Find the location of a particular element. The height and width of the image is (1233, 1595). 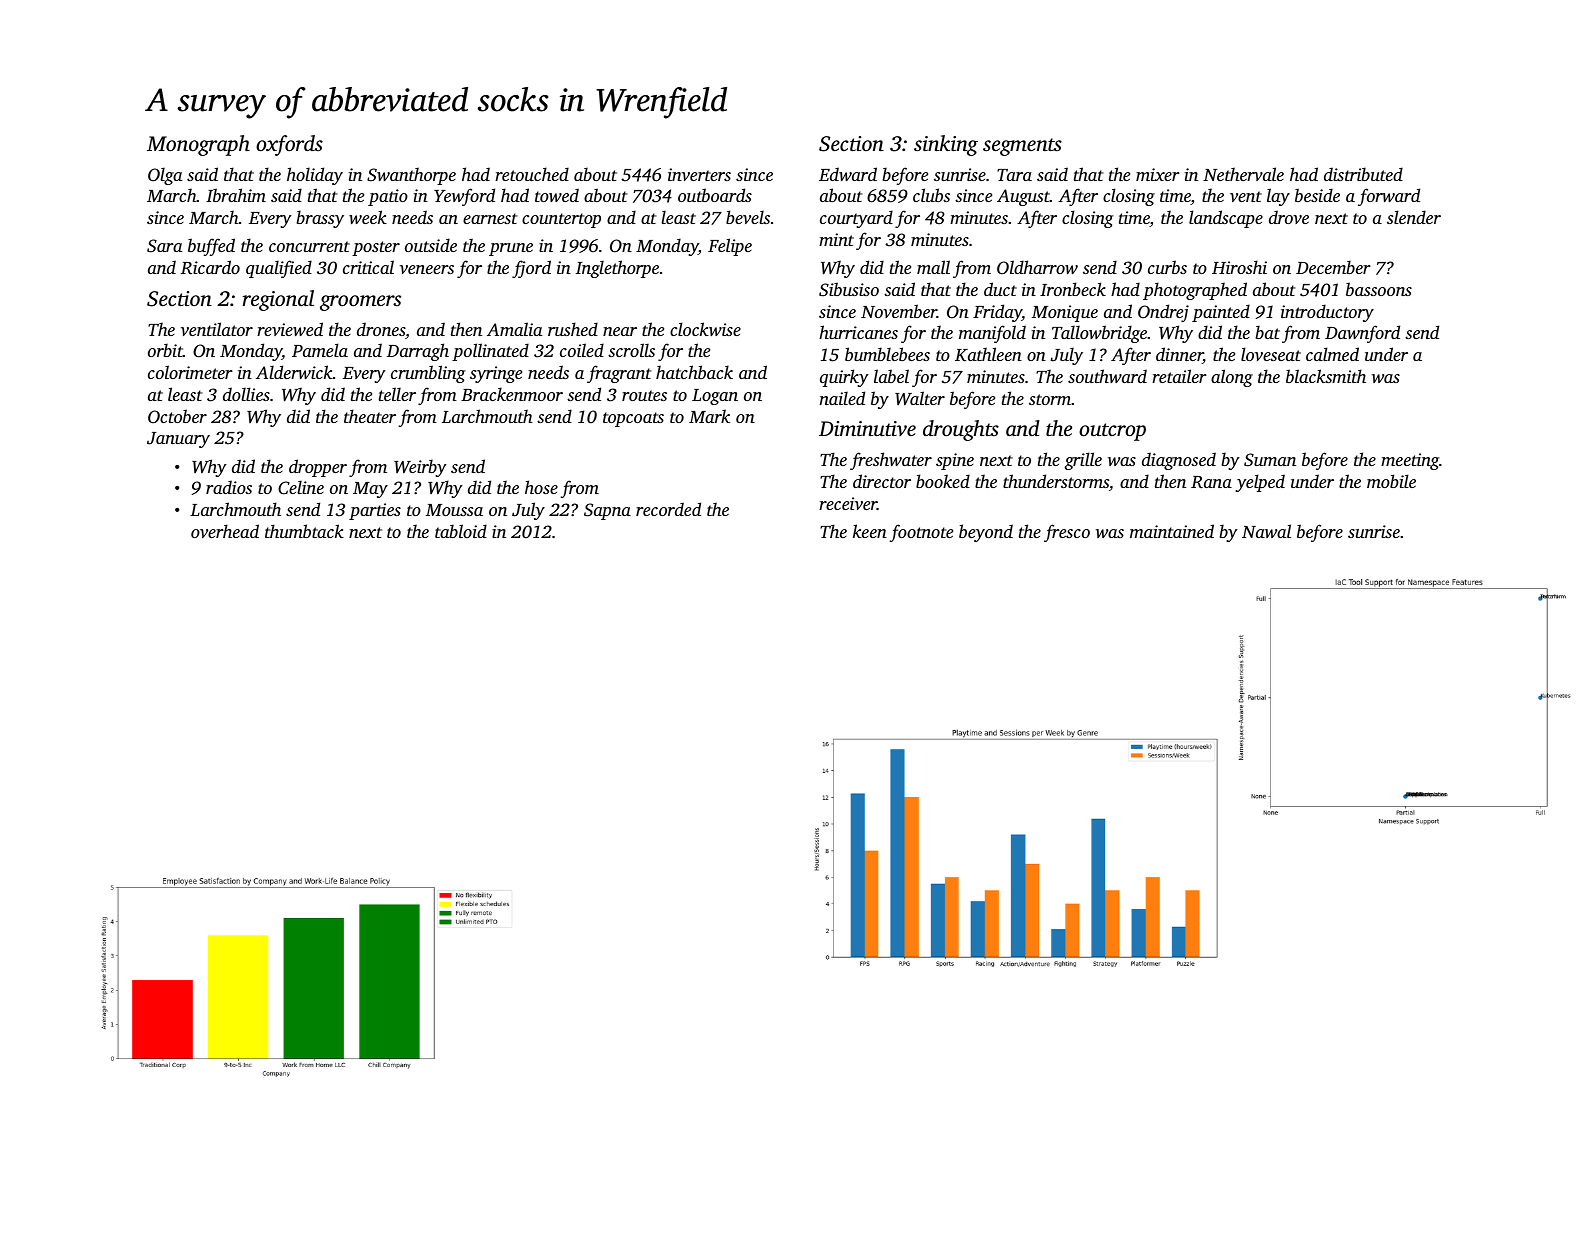

receiver is located at coordinates (848, 503).
